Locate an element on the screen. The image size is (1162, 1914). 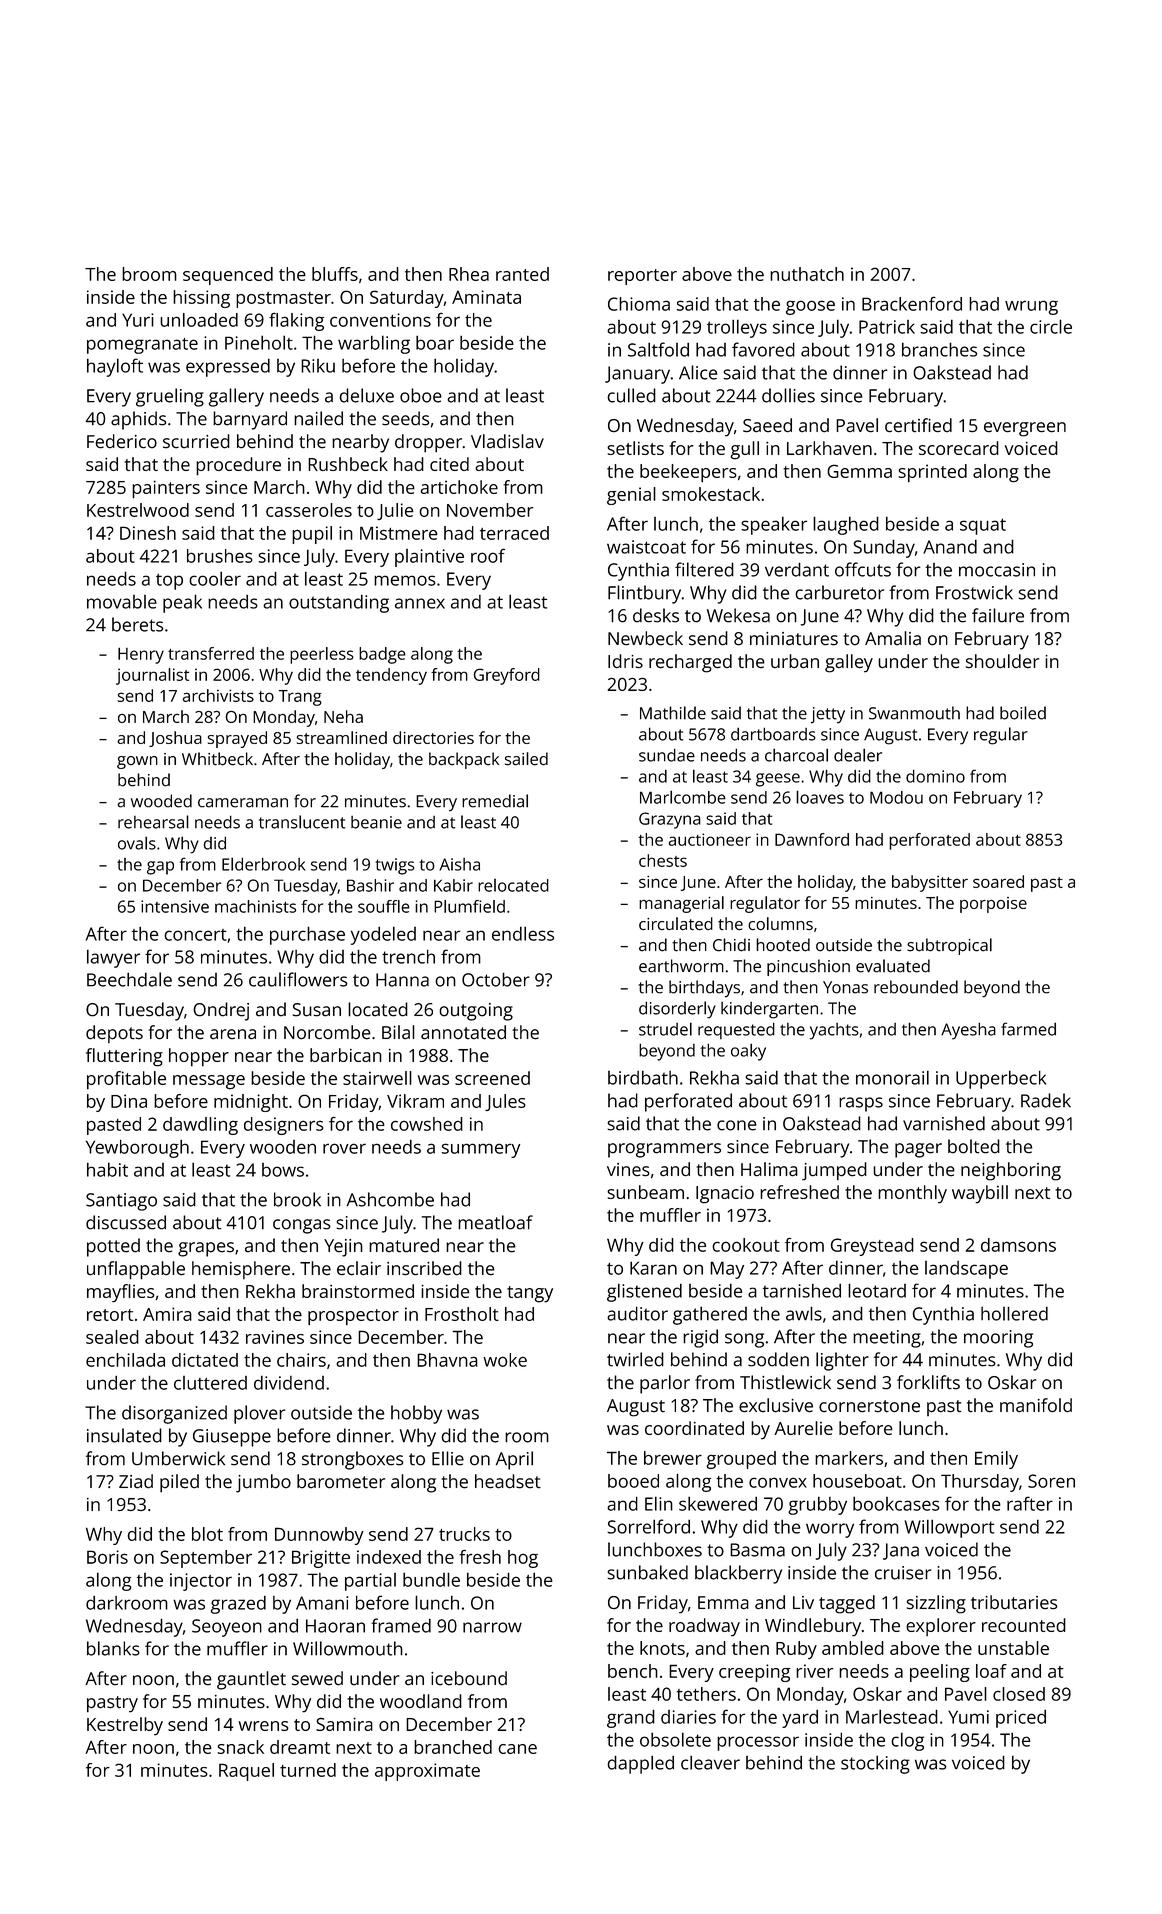
sequenced is located at coordinates (228, 276).
